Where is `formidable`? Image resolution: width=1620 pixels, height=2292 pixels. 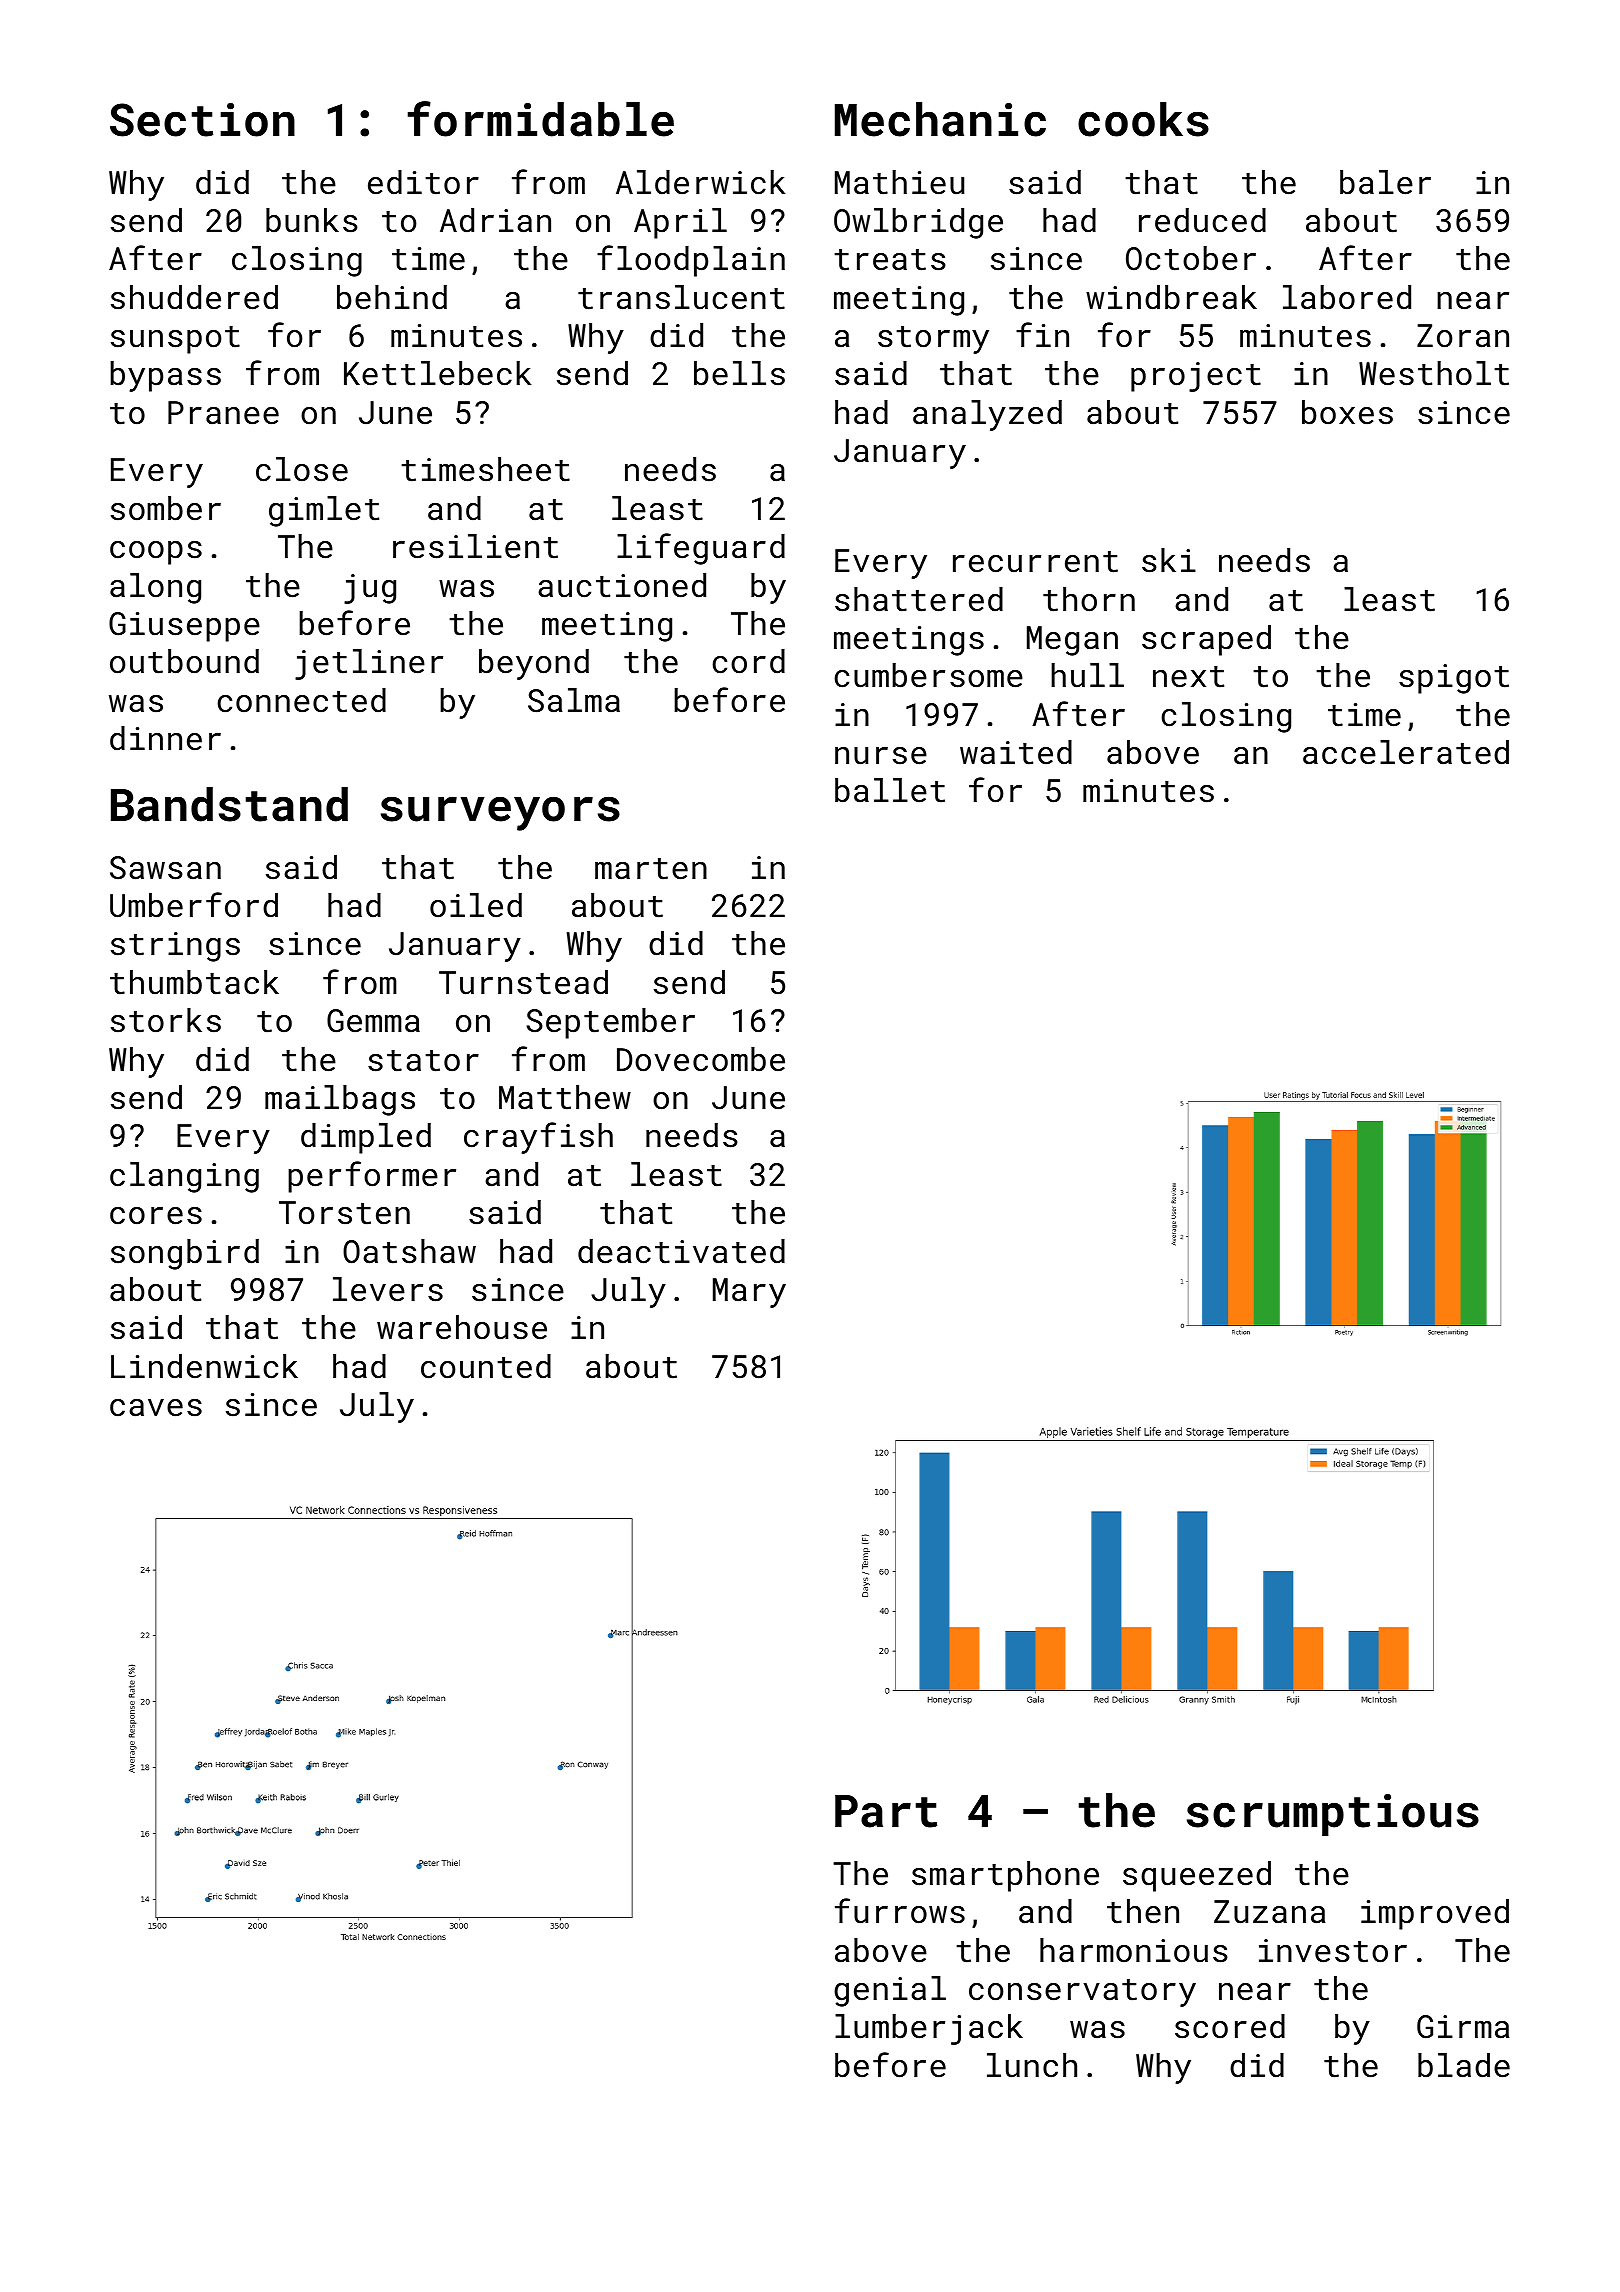 formidable is located at coordinates (541, 119).
